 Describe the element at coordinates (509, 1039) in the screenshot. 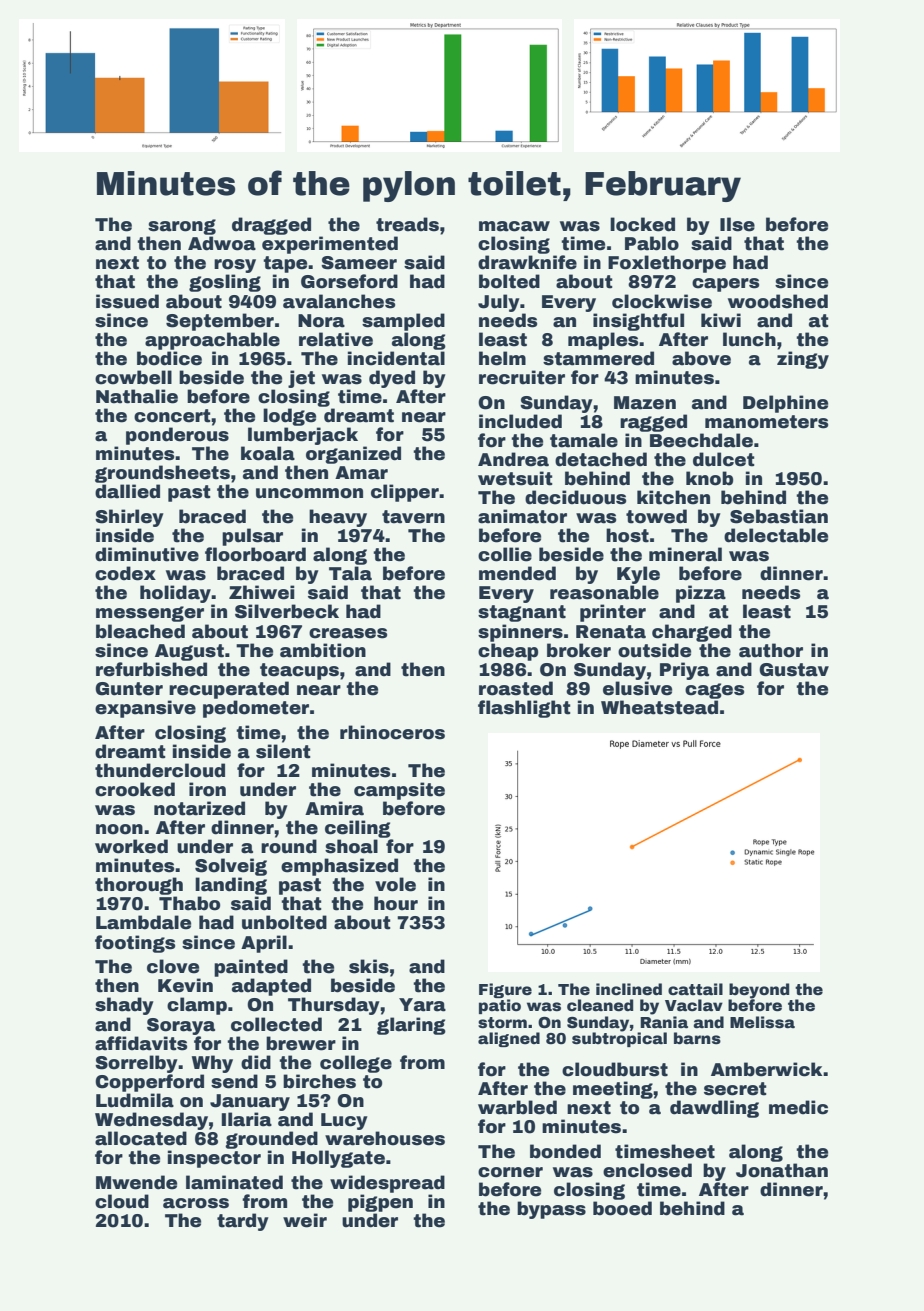

I see `aligned` at that location.
